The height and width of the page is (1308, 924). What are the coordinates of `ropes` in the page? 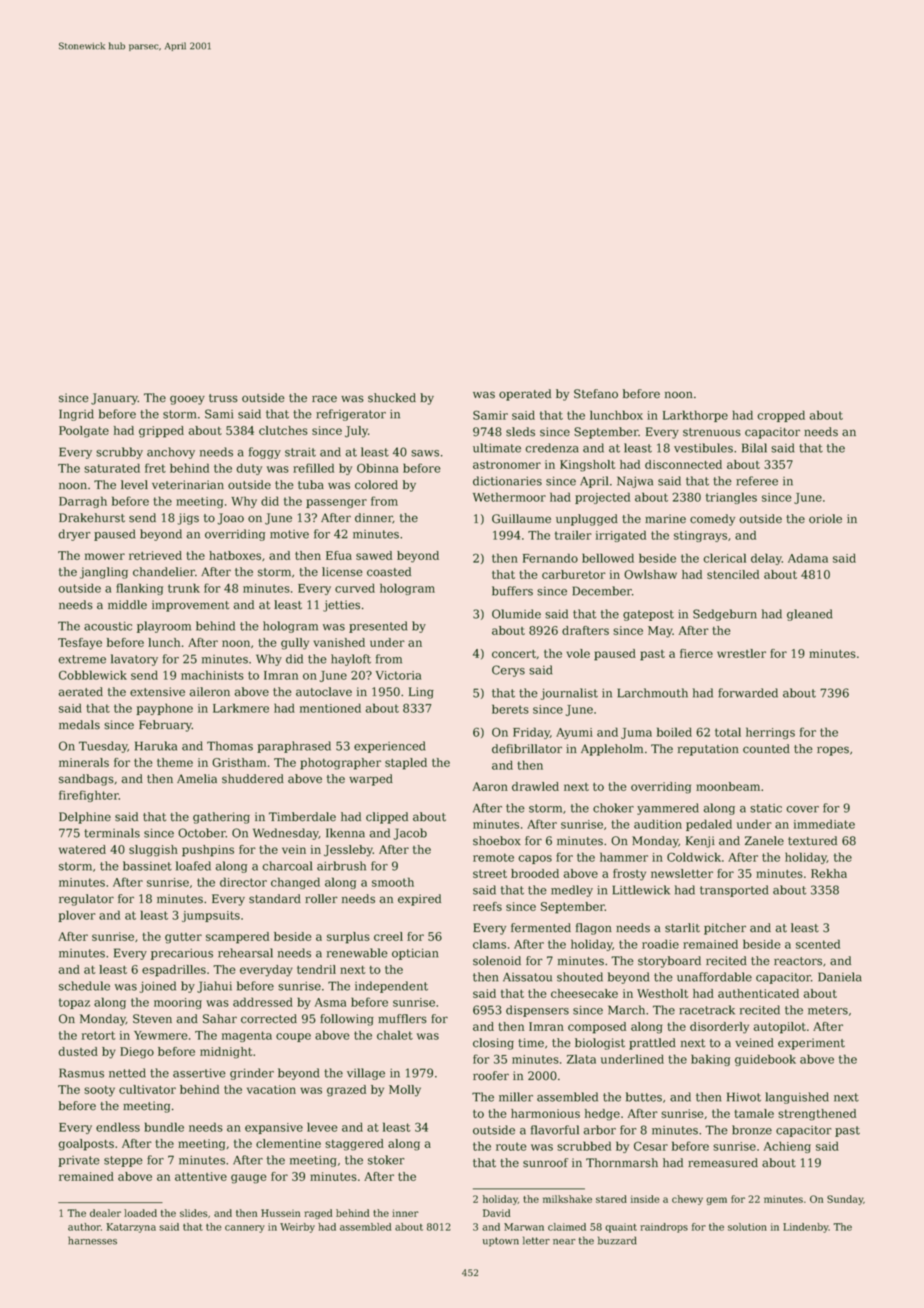 It's located at (833, 751).
